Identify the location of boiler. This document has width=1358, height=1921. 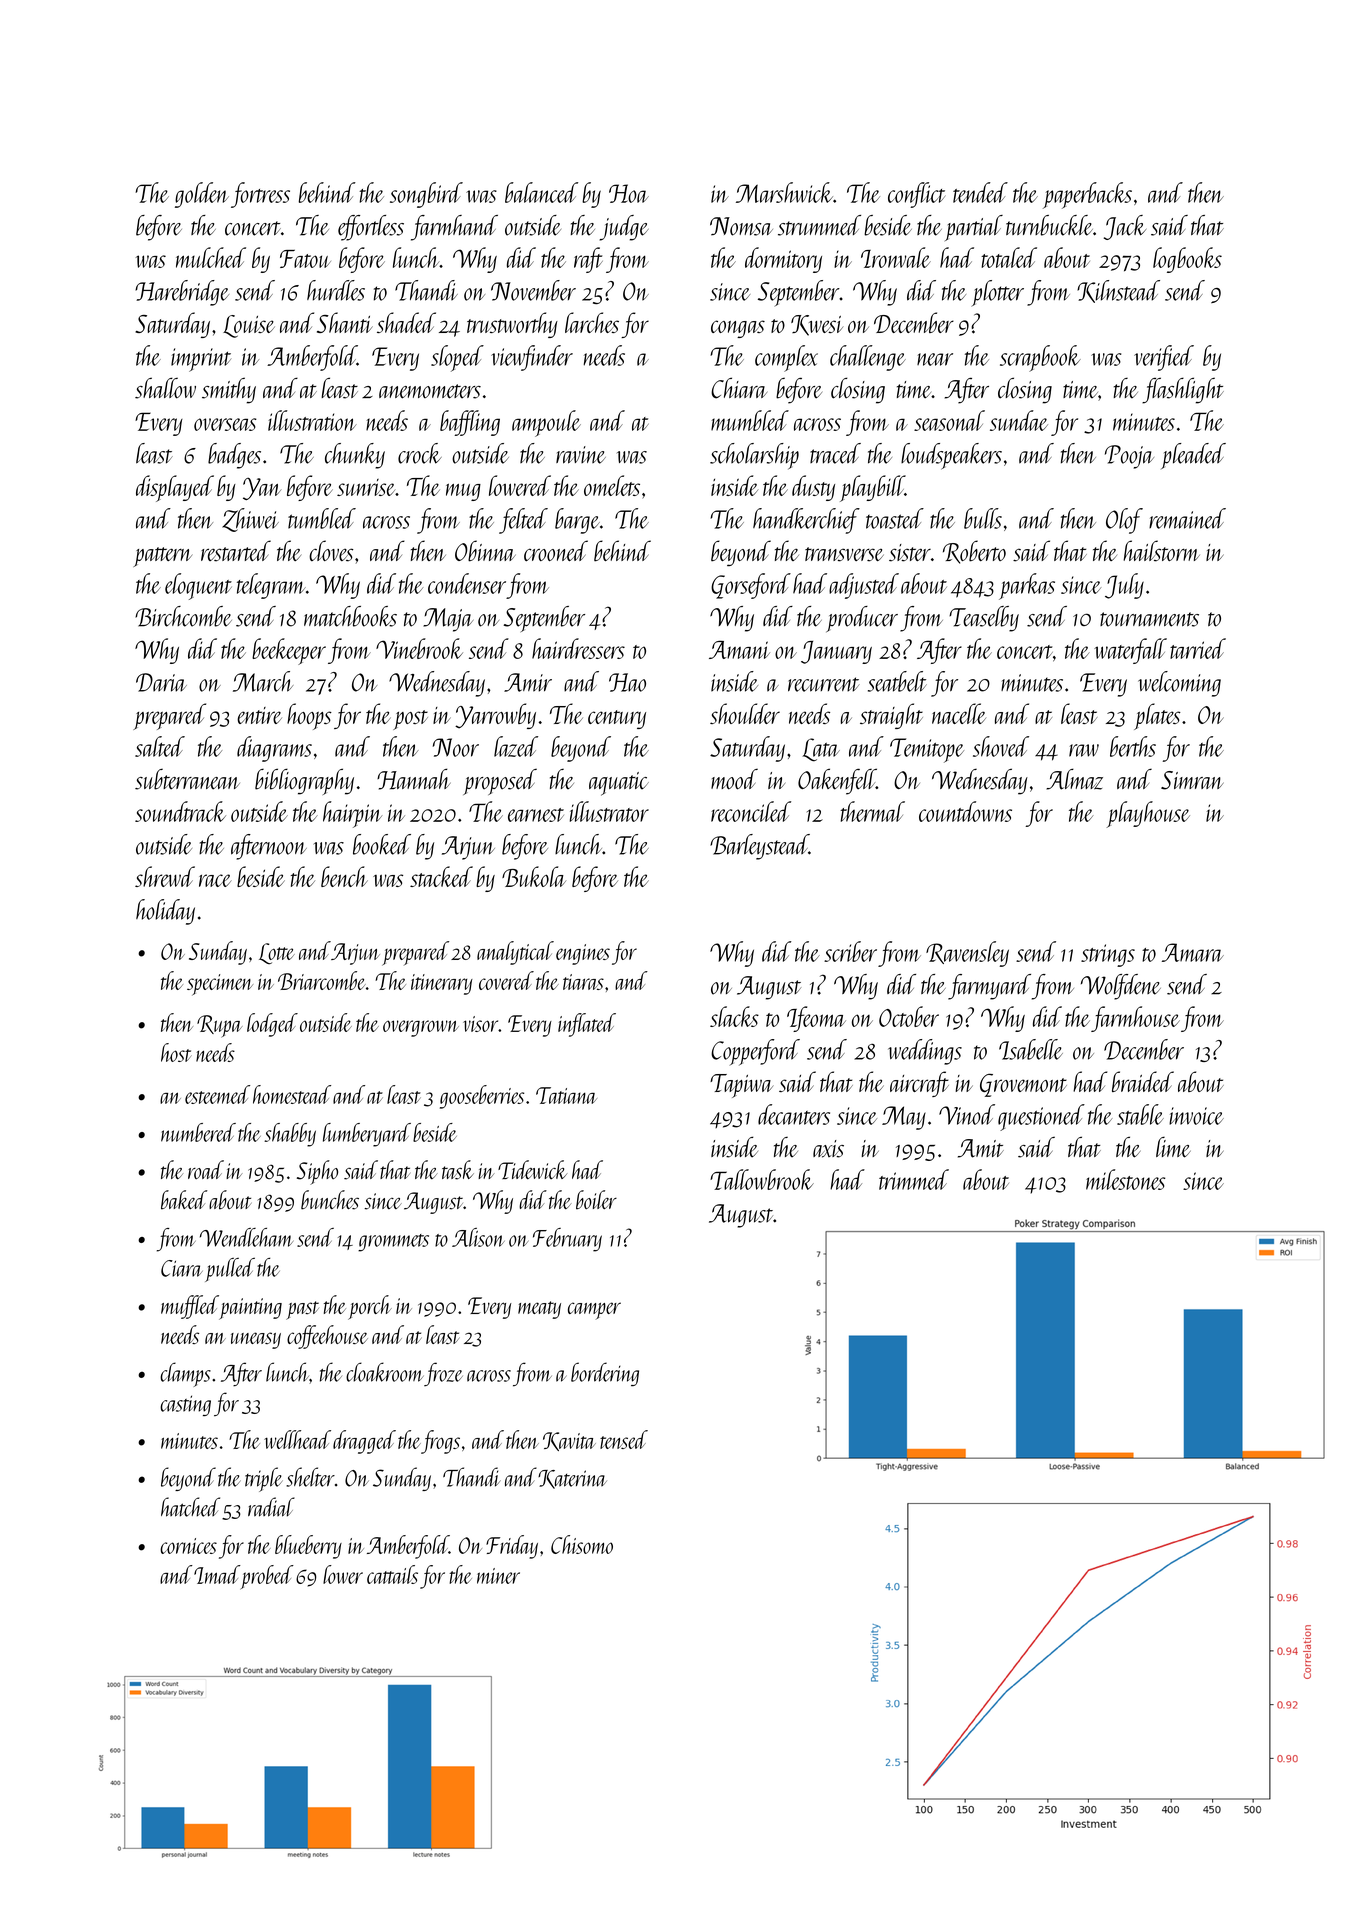
(596, 1199).
